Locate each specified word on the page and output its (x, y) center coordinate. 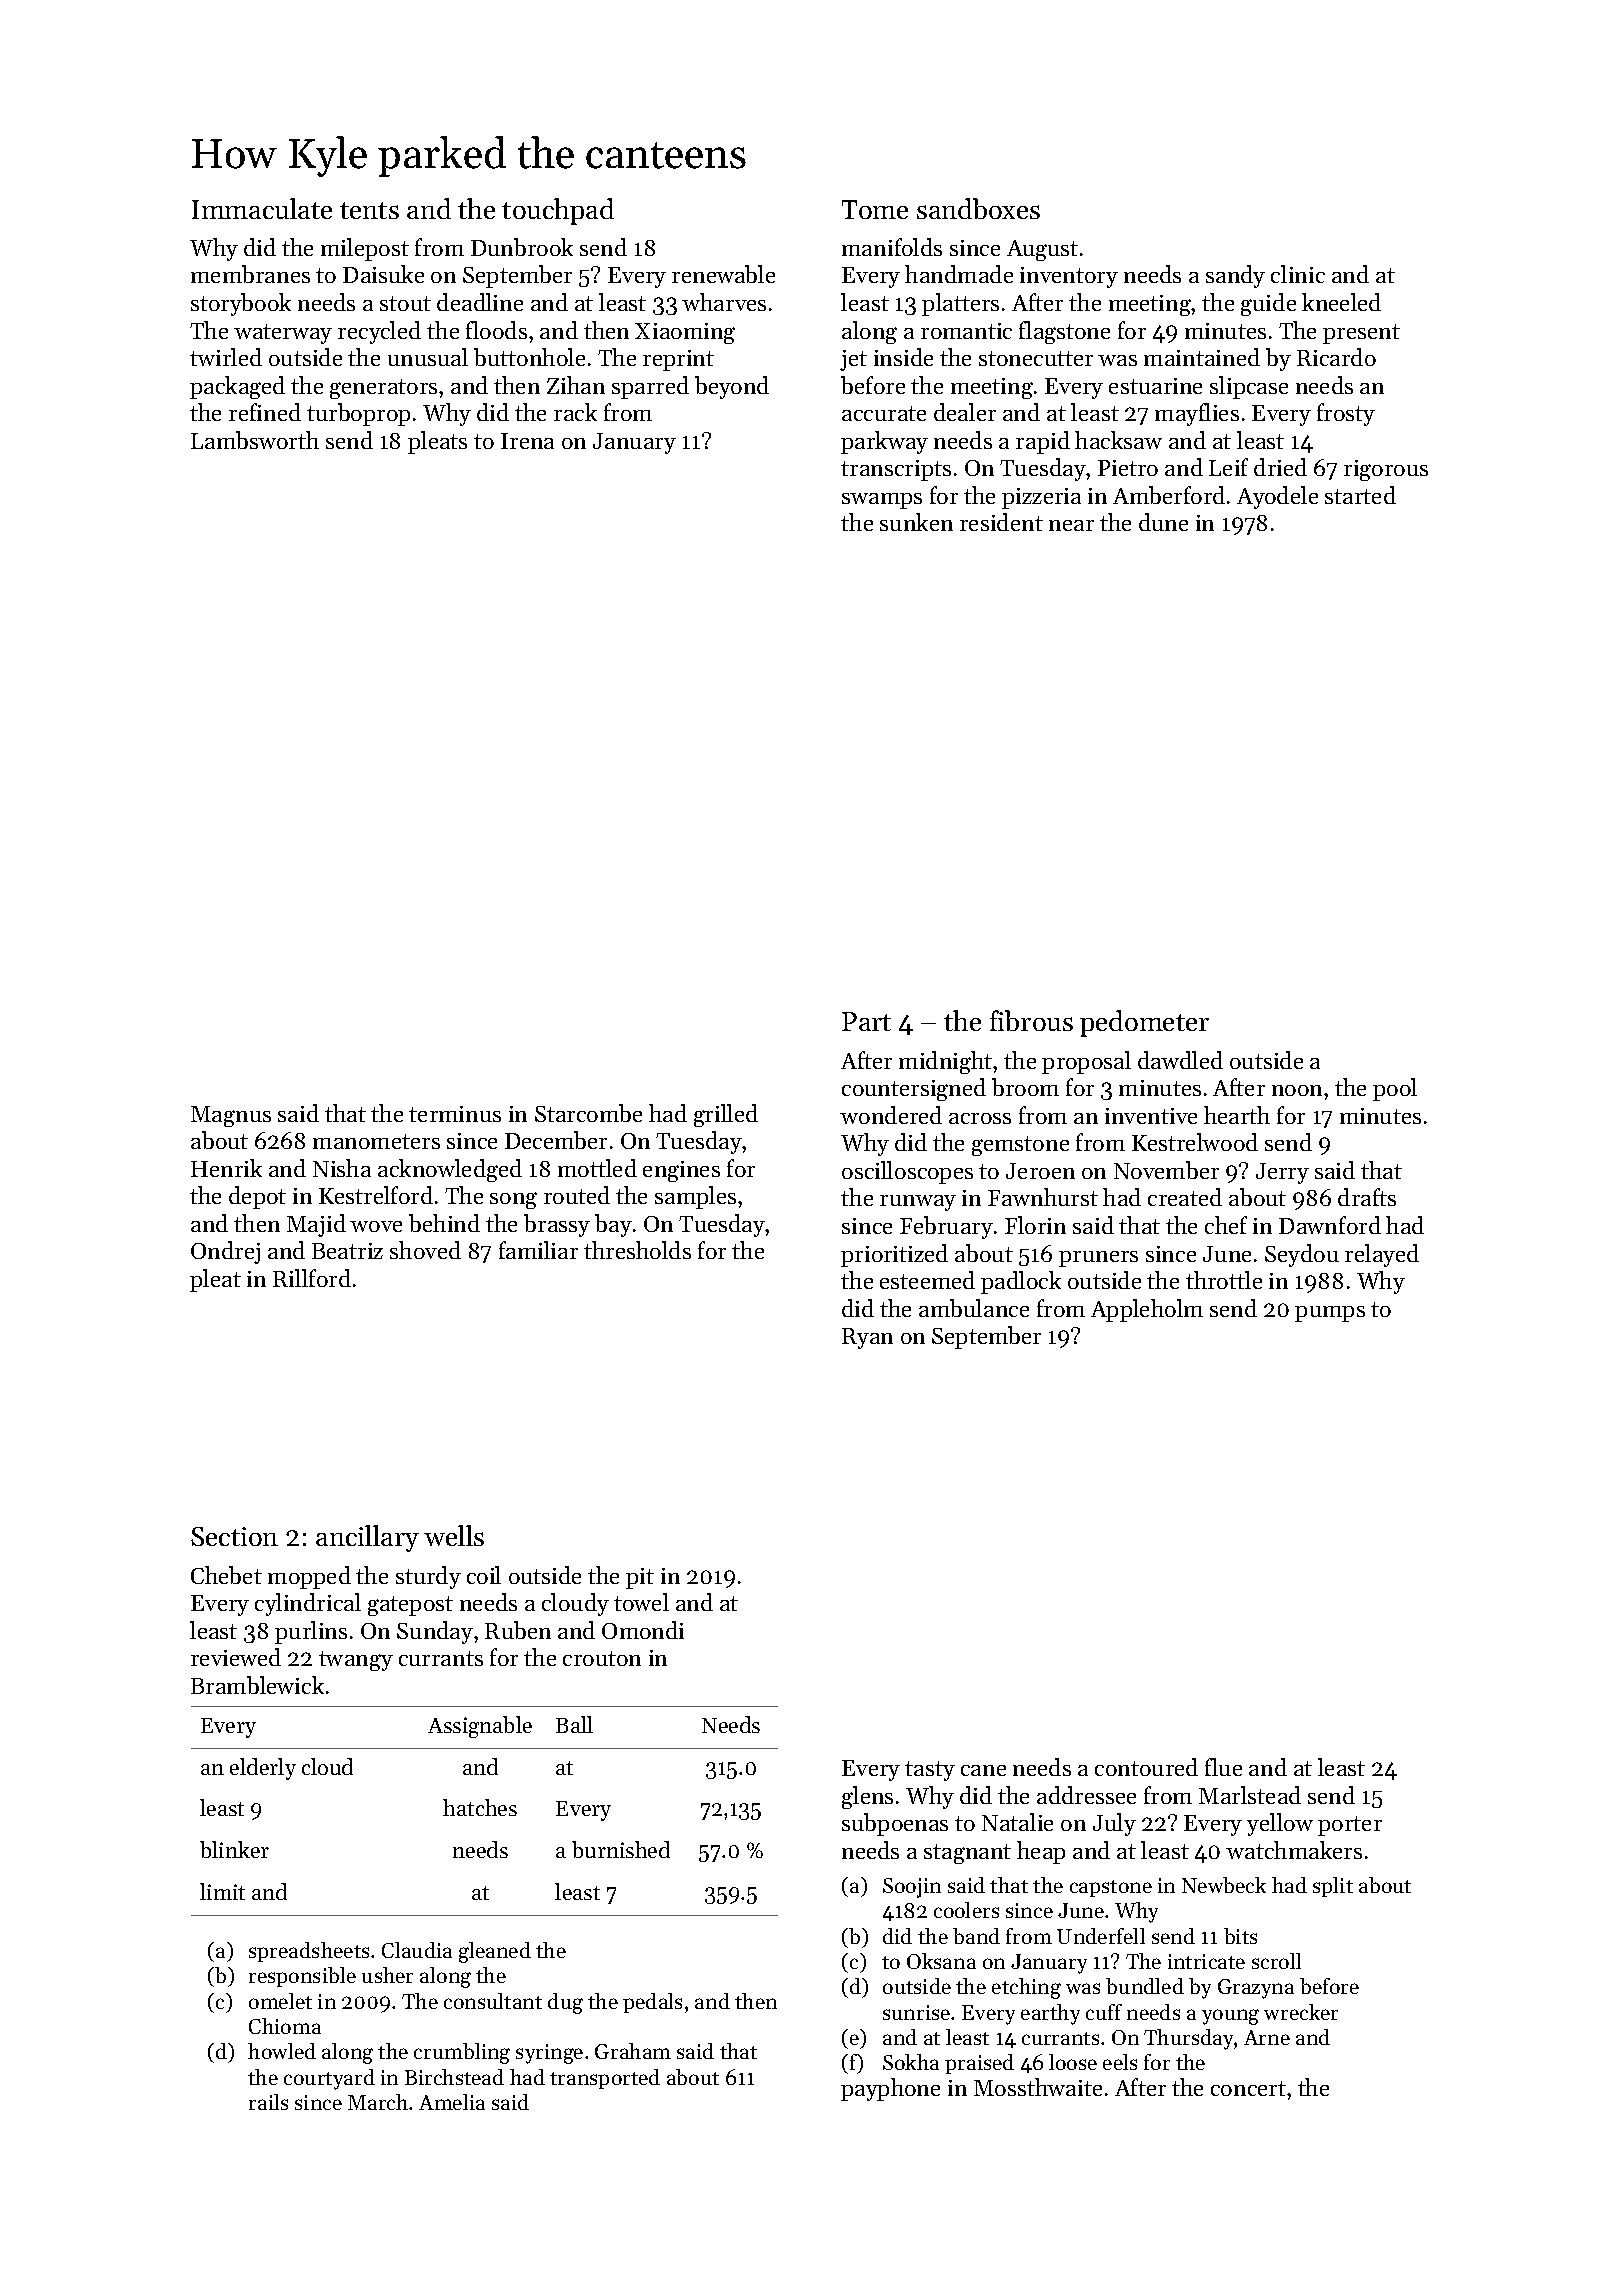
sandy (1235, 276)
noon (1297, 1090)
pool (1395, 1089)
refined (265, 412)
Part (866, 1021)
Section (234, 1536)
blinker (234, 1849)
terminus (455, 1114)
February (946, 1227)
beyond (732, 387)
